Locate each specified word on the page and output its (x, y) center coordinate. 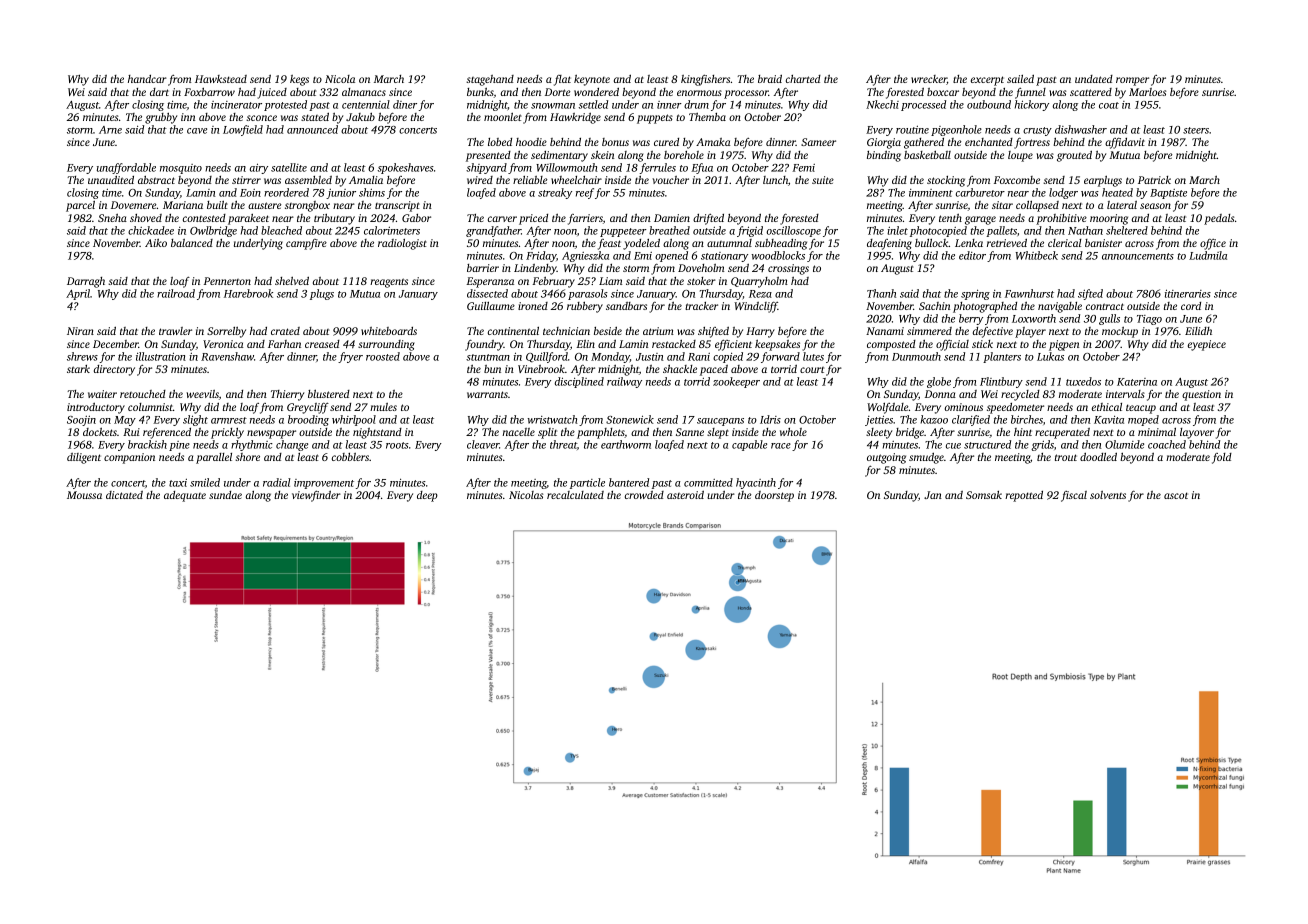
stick (982, 344)
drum (696, 104)
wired (480, 180)
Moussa (84, 495)
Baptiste (1168, 194)
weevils (202, 394)
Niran (80, 331)
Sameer (818, 142)
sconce (261, 118)
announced (312, 129)
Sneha (112, 218)
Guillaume (491, 306)
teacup (1141, 409)
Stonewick (630, 419)
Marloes (1147, 92)
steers (1196, 130)
